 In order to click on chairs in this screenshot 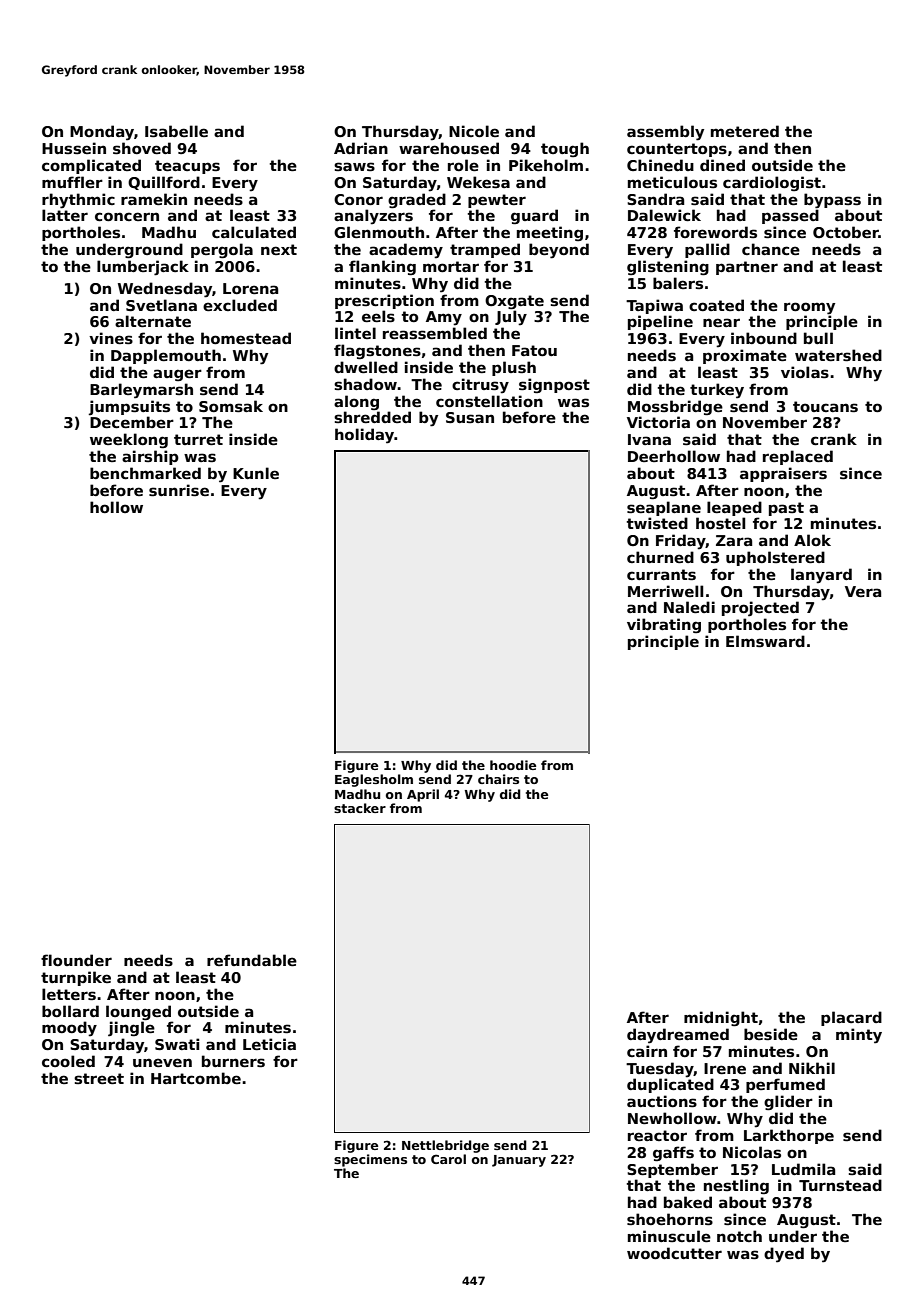, I will do `click(498, 779)`.
